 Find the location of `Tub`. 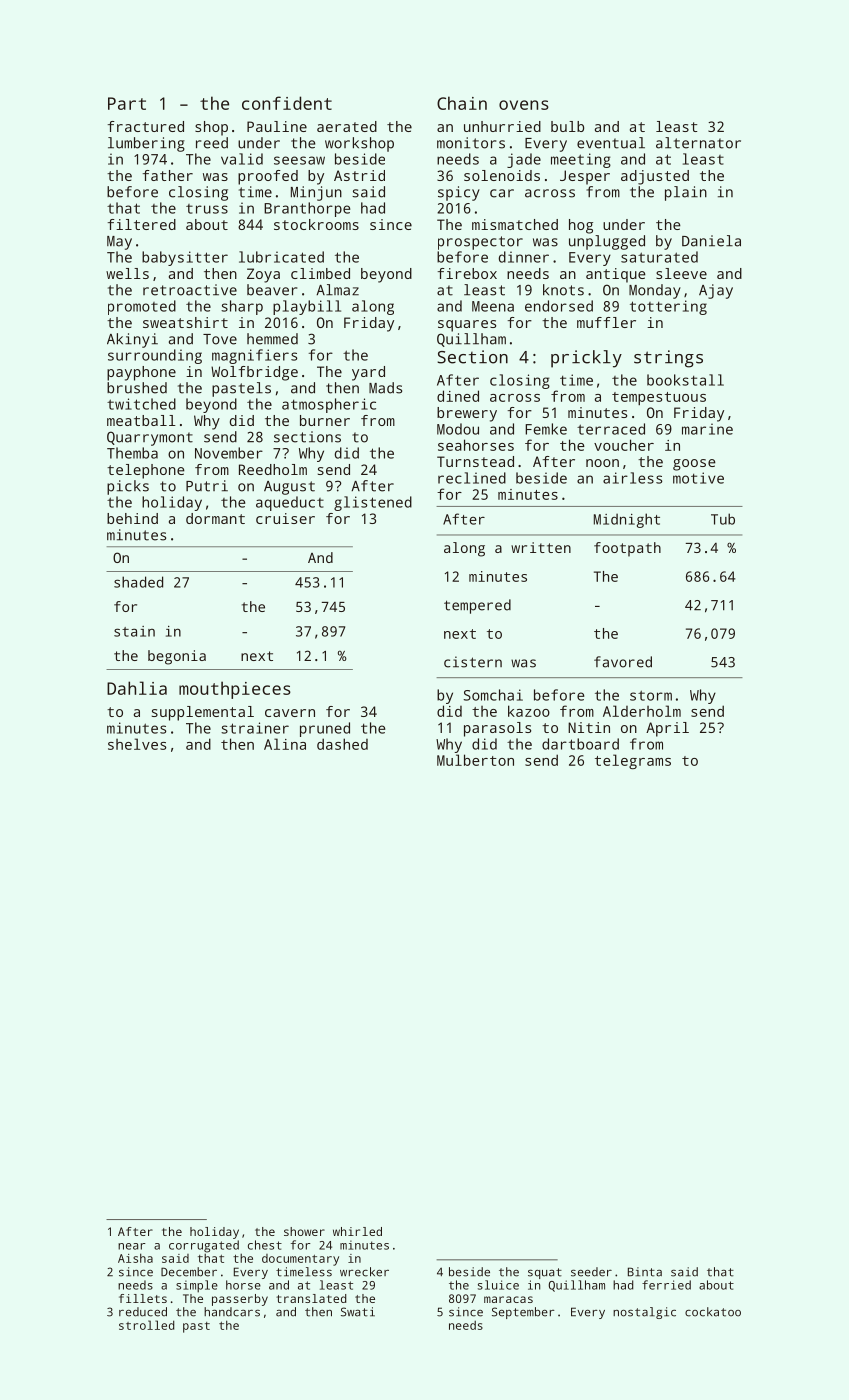

Tub is located at coordinates (723, 519).
